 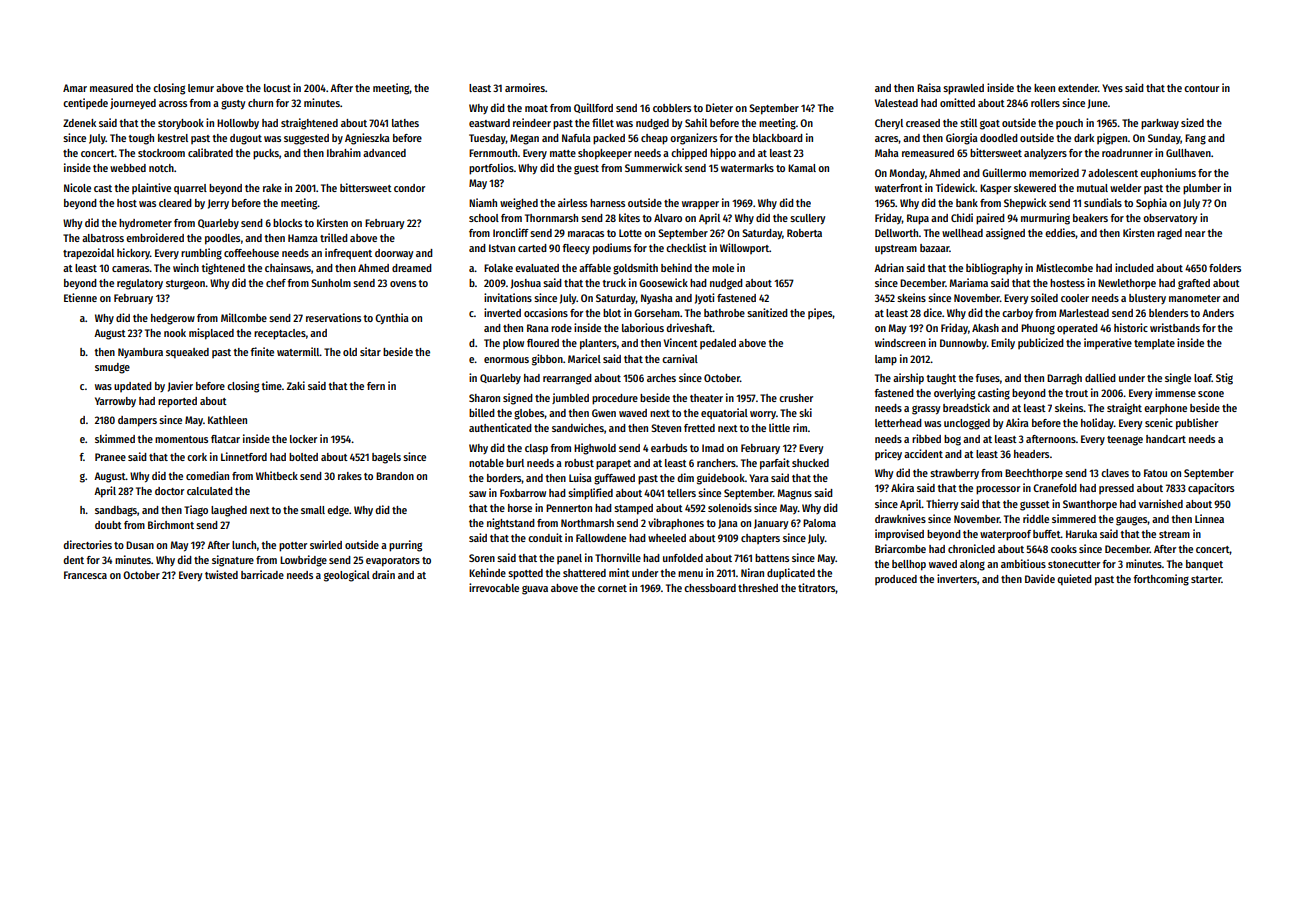 I want to click on Darragh, so click(x=1064, y=379).
